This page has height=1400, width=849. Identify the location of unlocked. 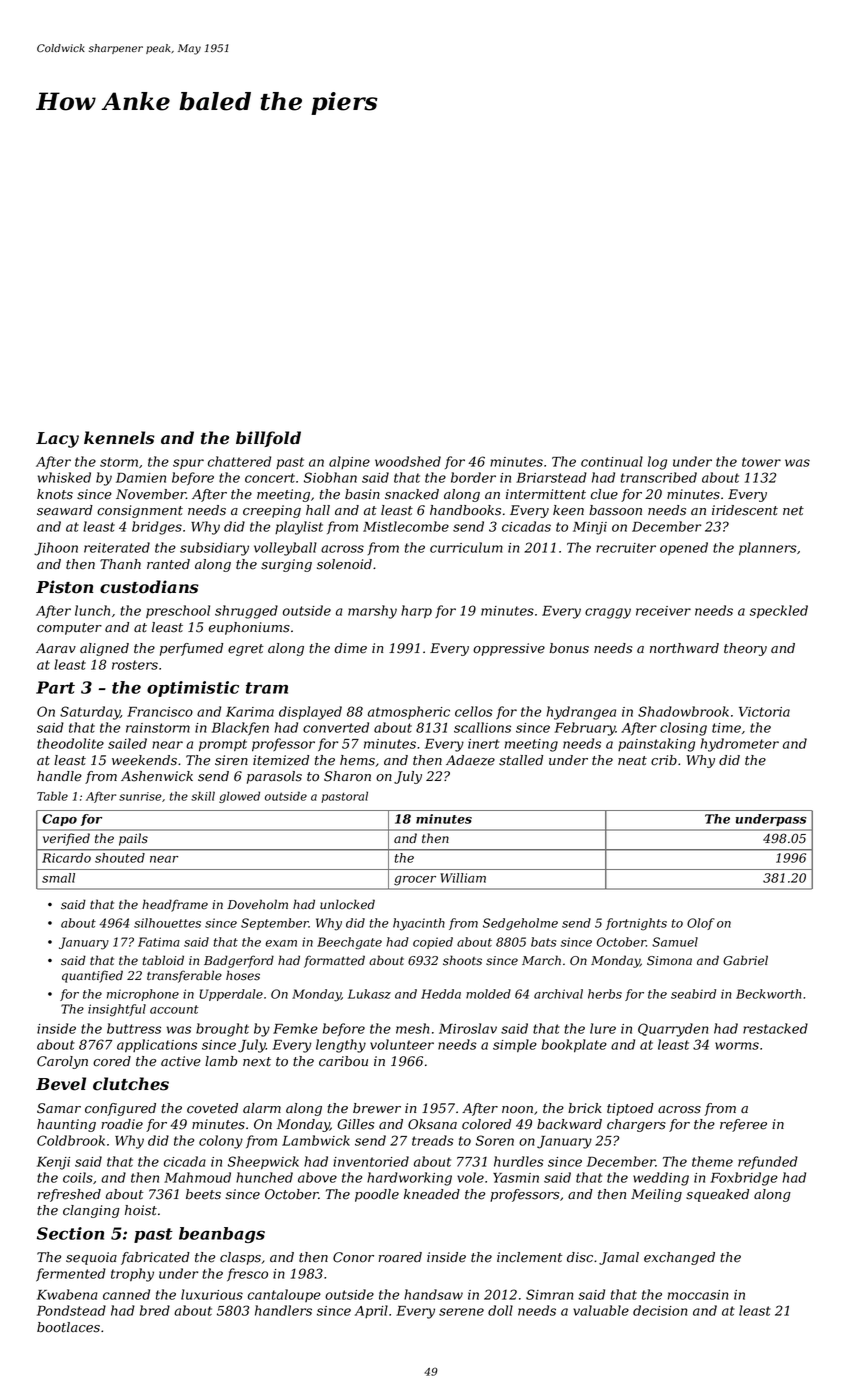
(347, 904).
